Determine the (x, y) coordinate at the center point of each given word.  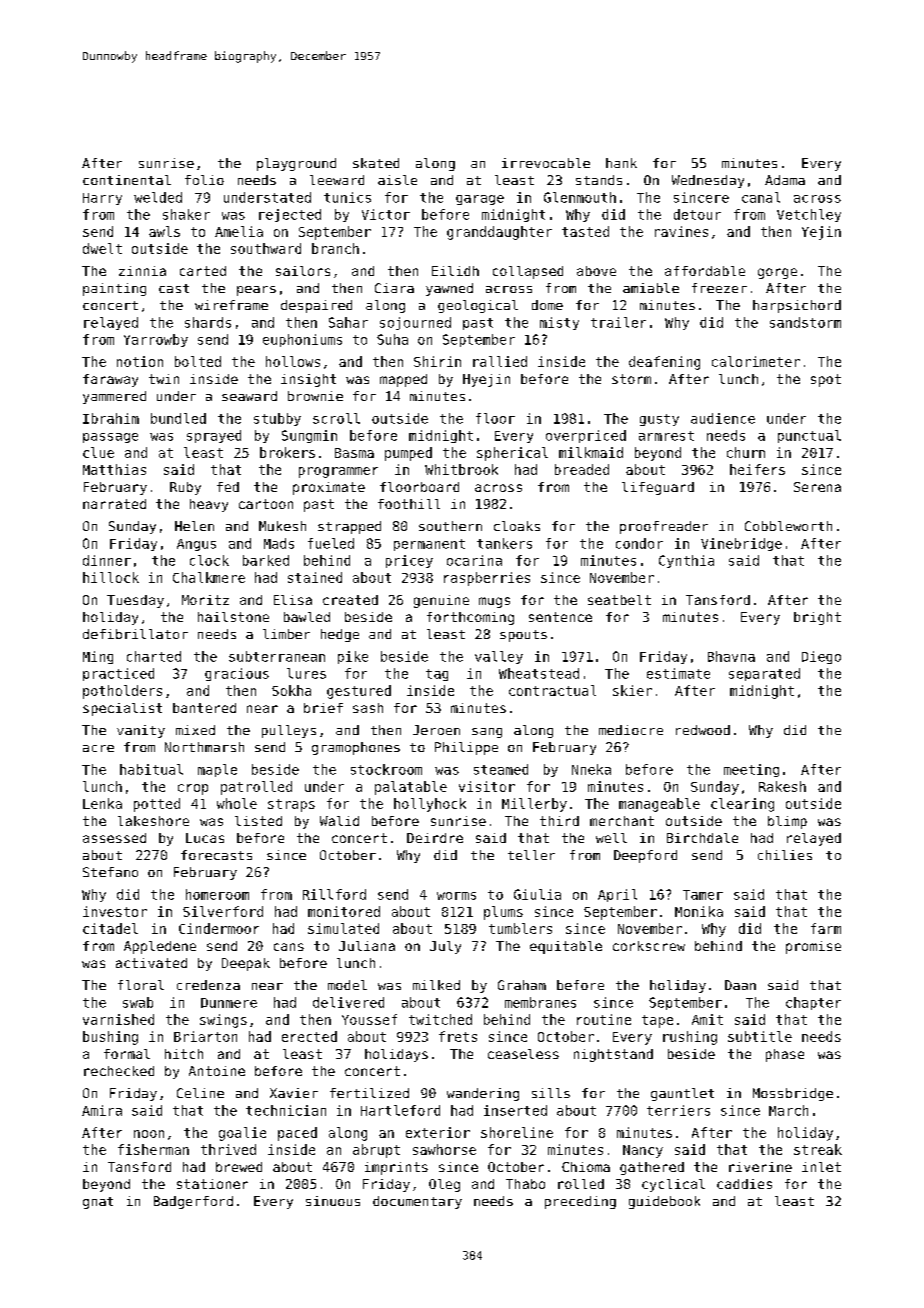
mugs (494, 602)
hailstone (233, 617)
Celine (200, 1093)
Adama (785, 180)
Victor (386, 214)
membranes (540, 1002)
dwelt (102, 248)
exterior (438, 1132)
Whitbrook (461, 469)
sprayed (214, 436)
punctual (809, 436)
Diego (821, 657)
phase (785, 1055)
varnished (118, 1019)
